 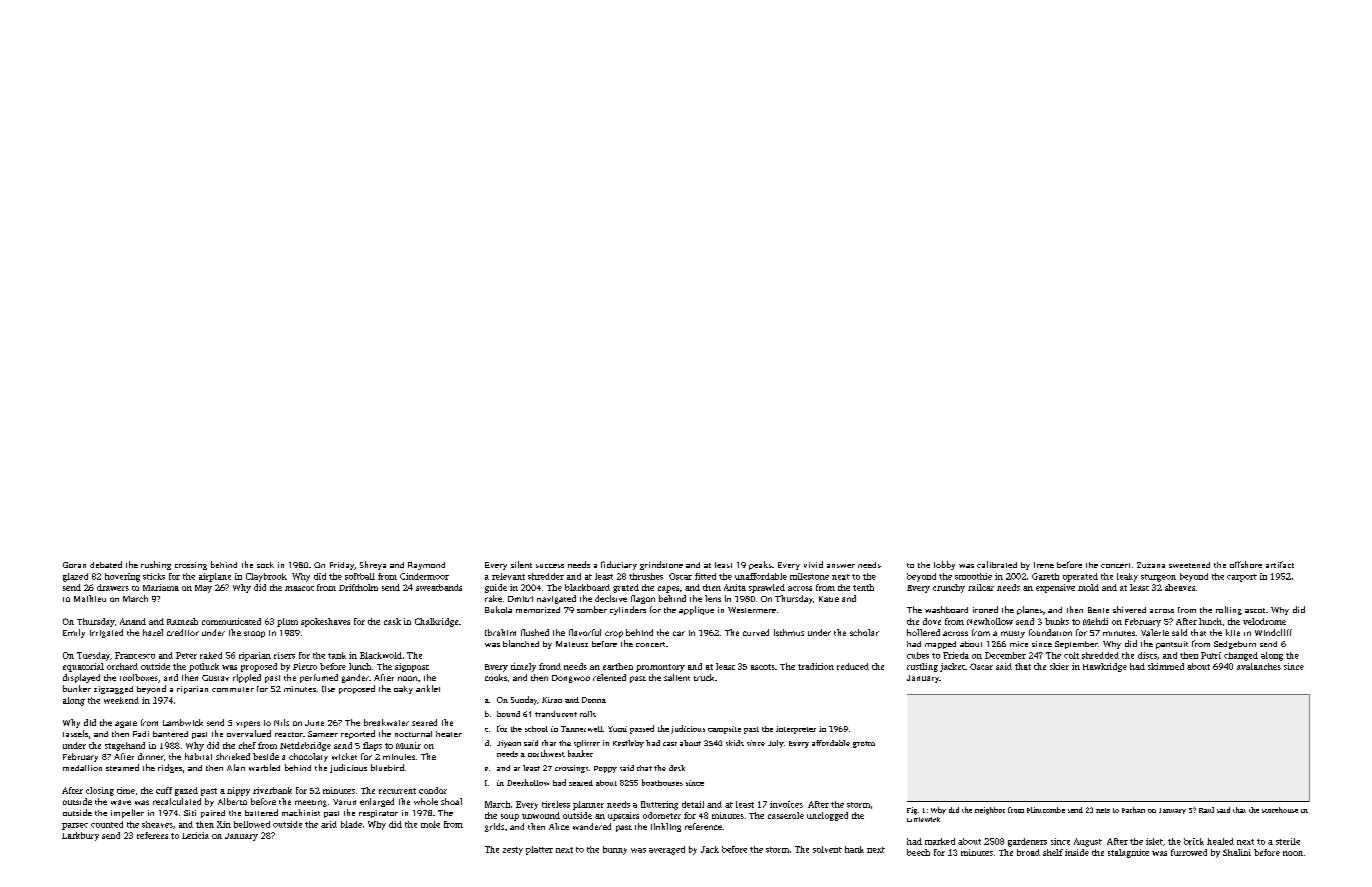 I want to click on Larkbury, so click(x=80, y=836).
